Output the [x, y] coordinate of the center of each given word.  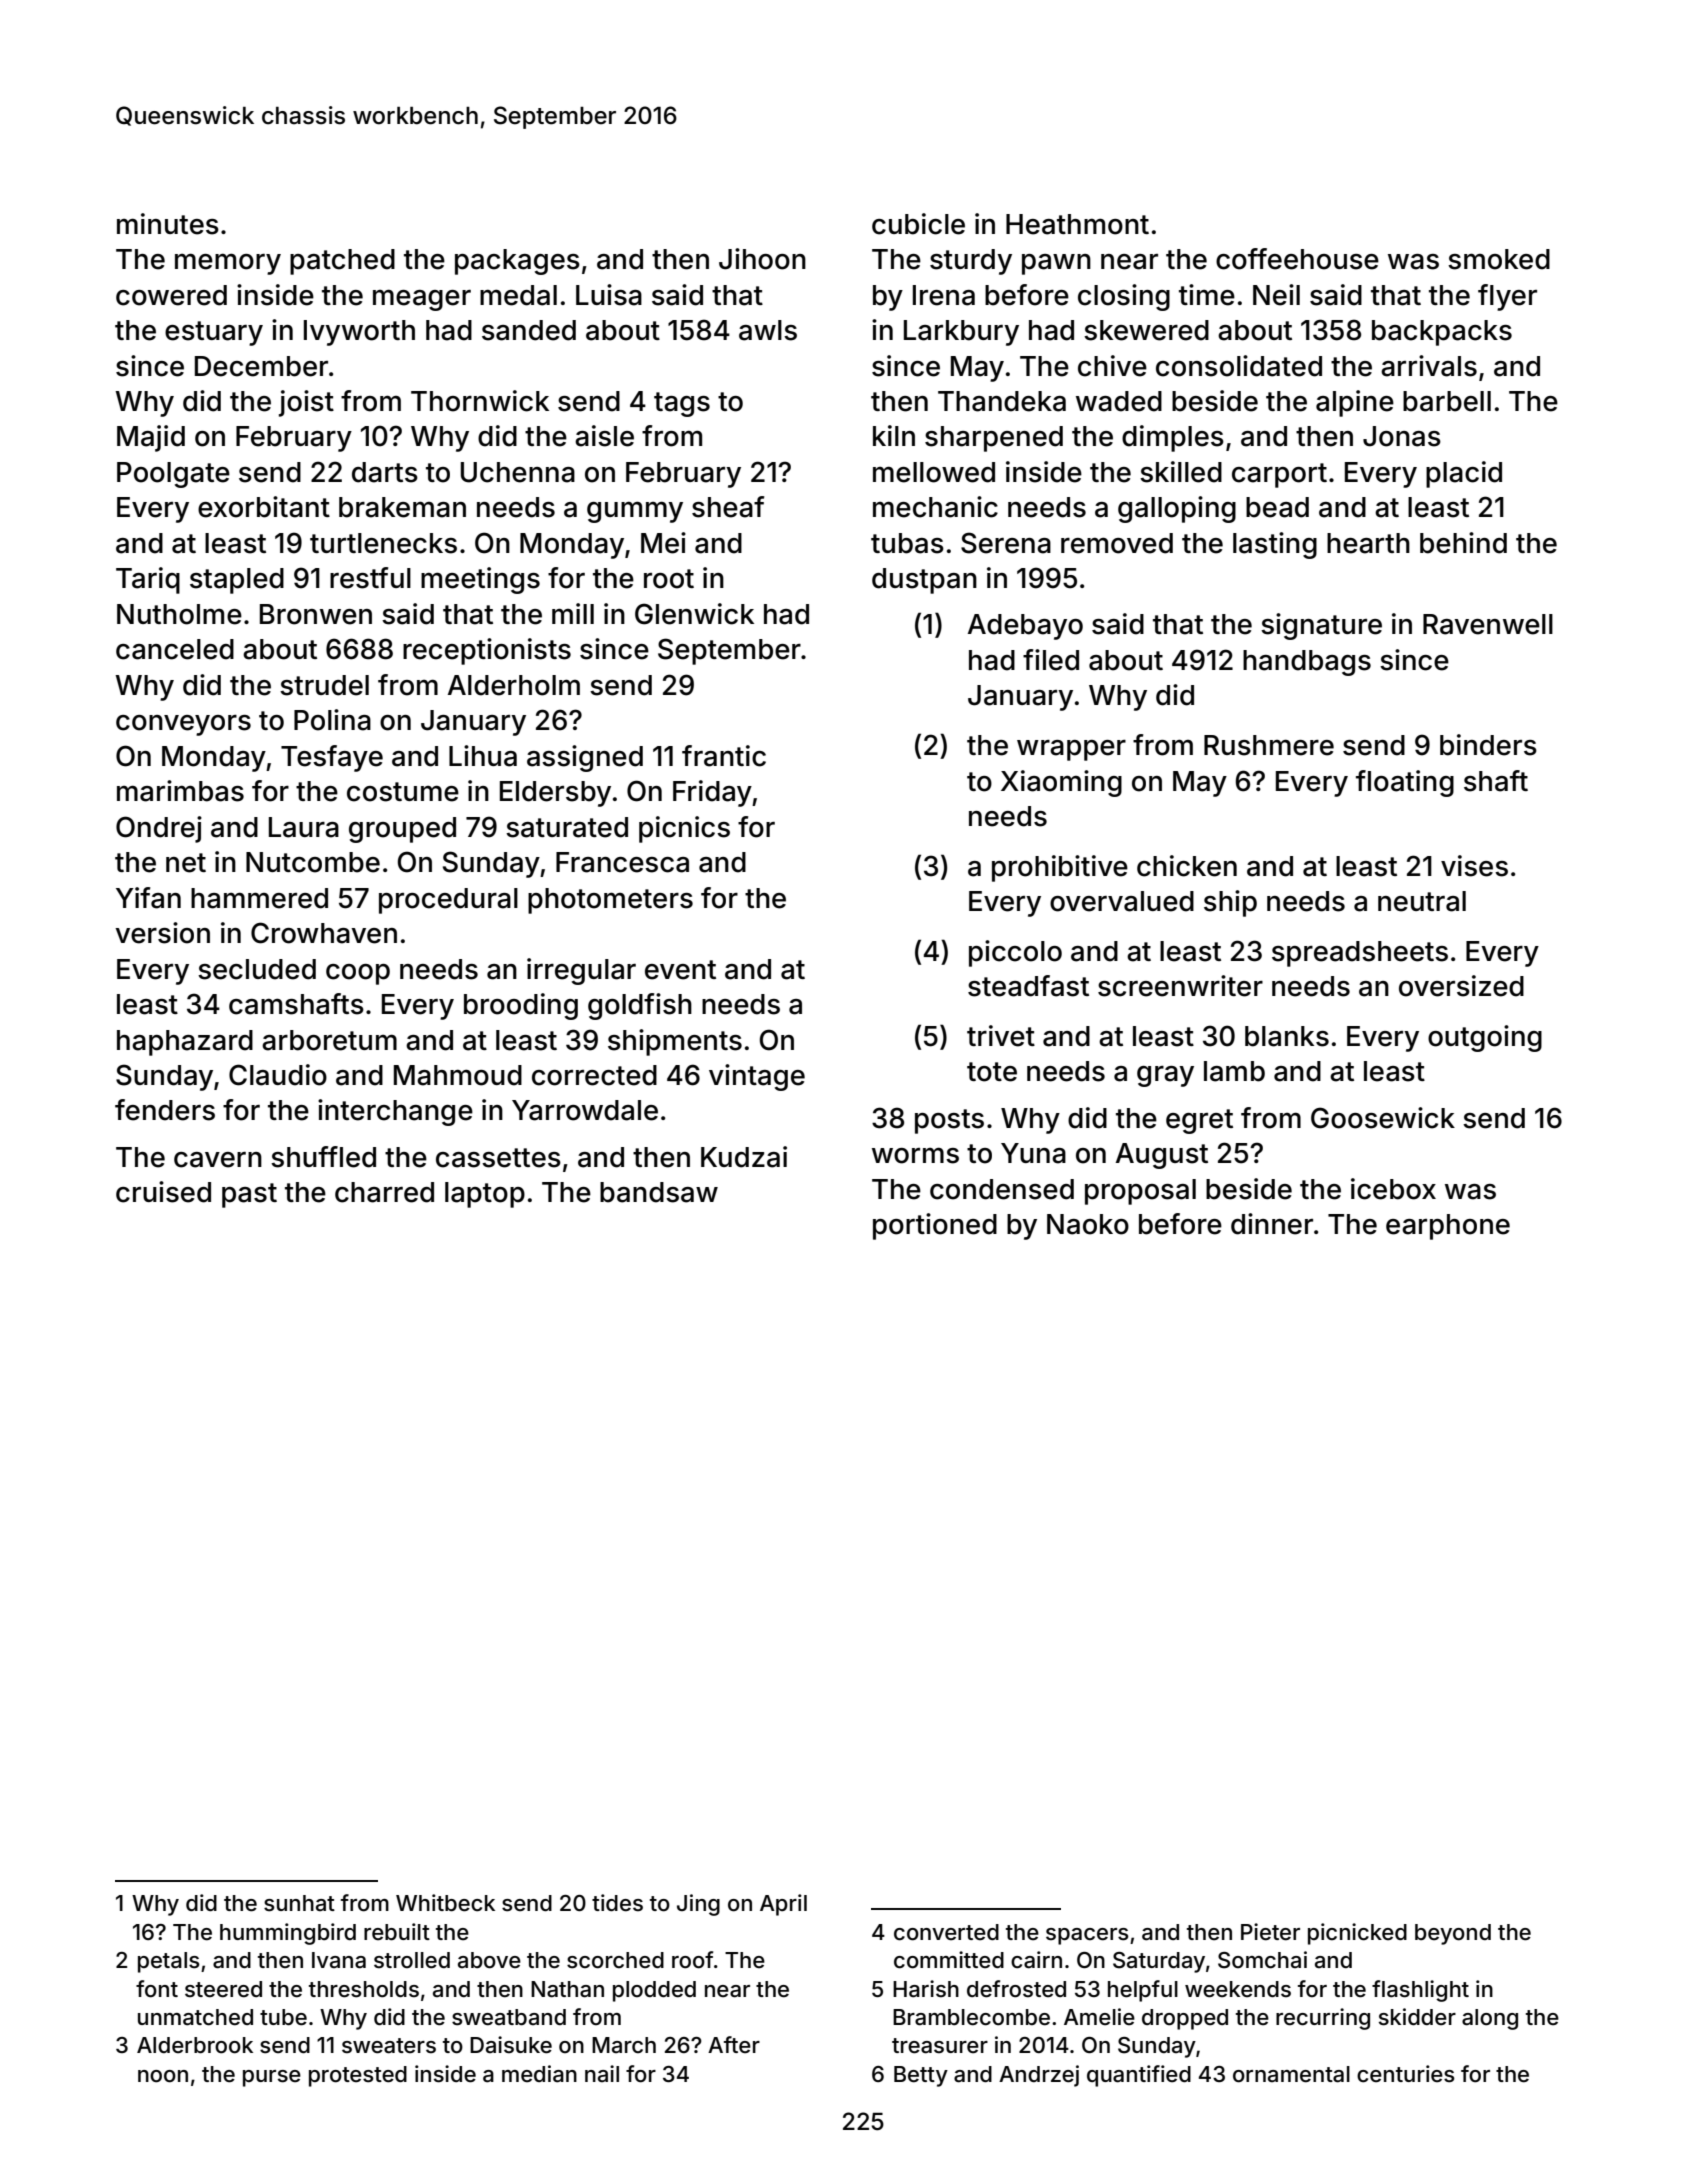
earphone [1448, 1227]
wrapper [1071, 750]
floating [1405, 783]
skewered [1146, 330]
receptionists [487, 651]
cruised [163, 1192]
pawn [1056, 264]
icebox [1393, 1189]
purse [272, 2078]
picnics [684, 829]
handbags [1307, 663]
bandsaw [659, 1192]
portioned [935, 1226]
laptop [485, 1195]
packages [517, 262]
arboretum [329, 1040]
